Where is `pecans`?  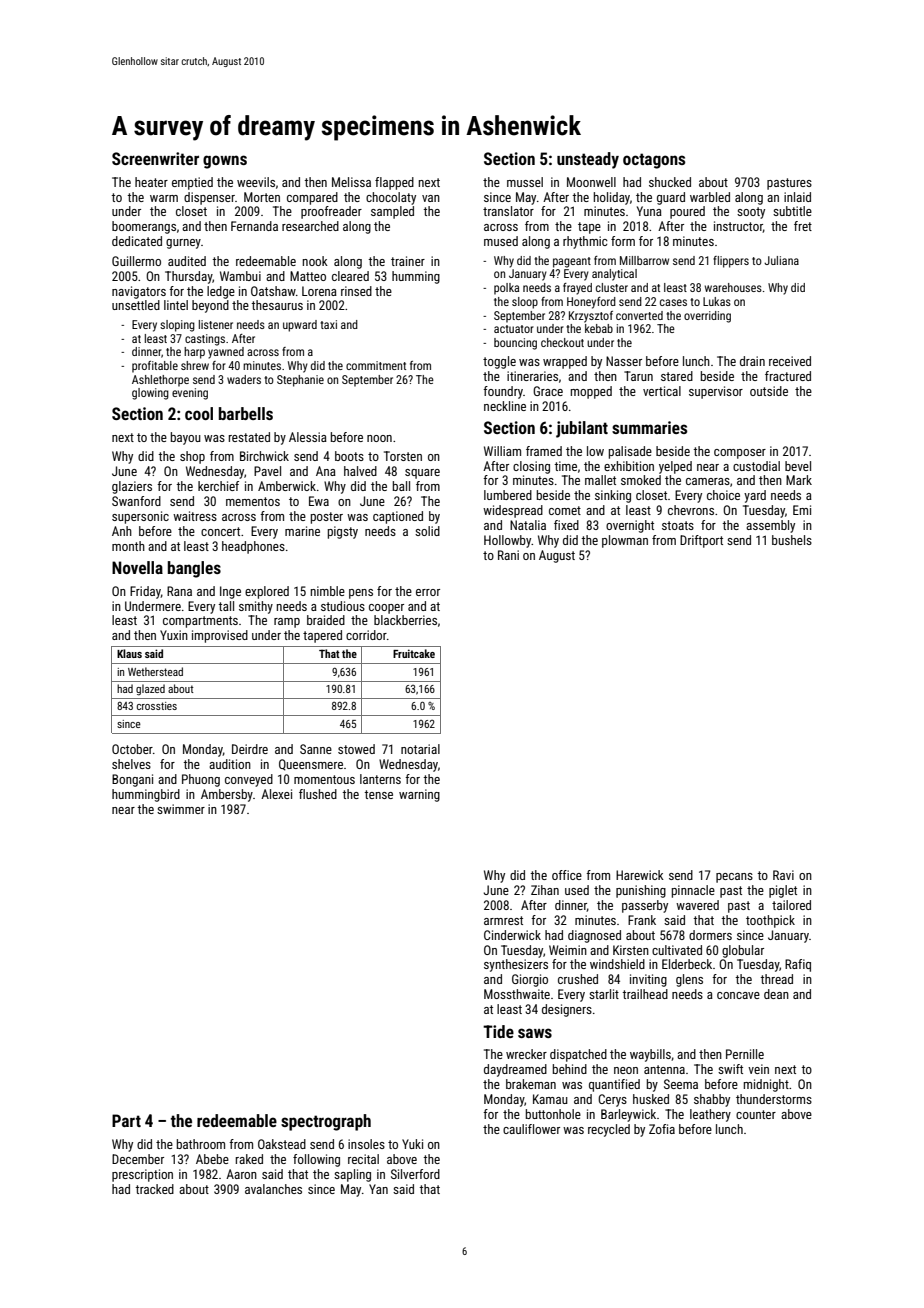
pecans is located at coordinates (734, 878).
